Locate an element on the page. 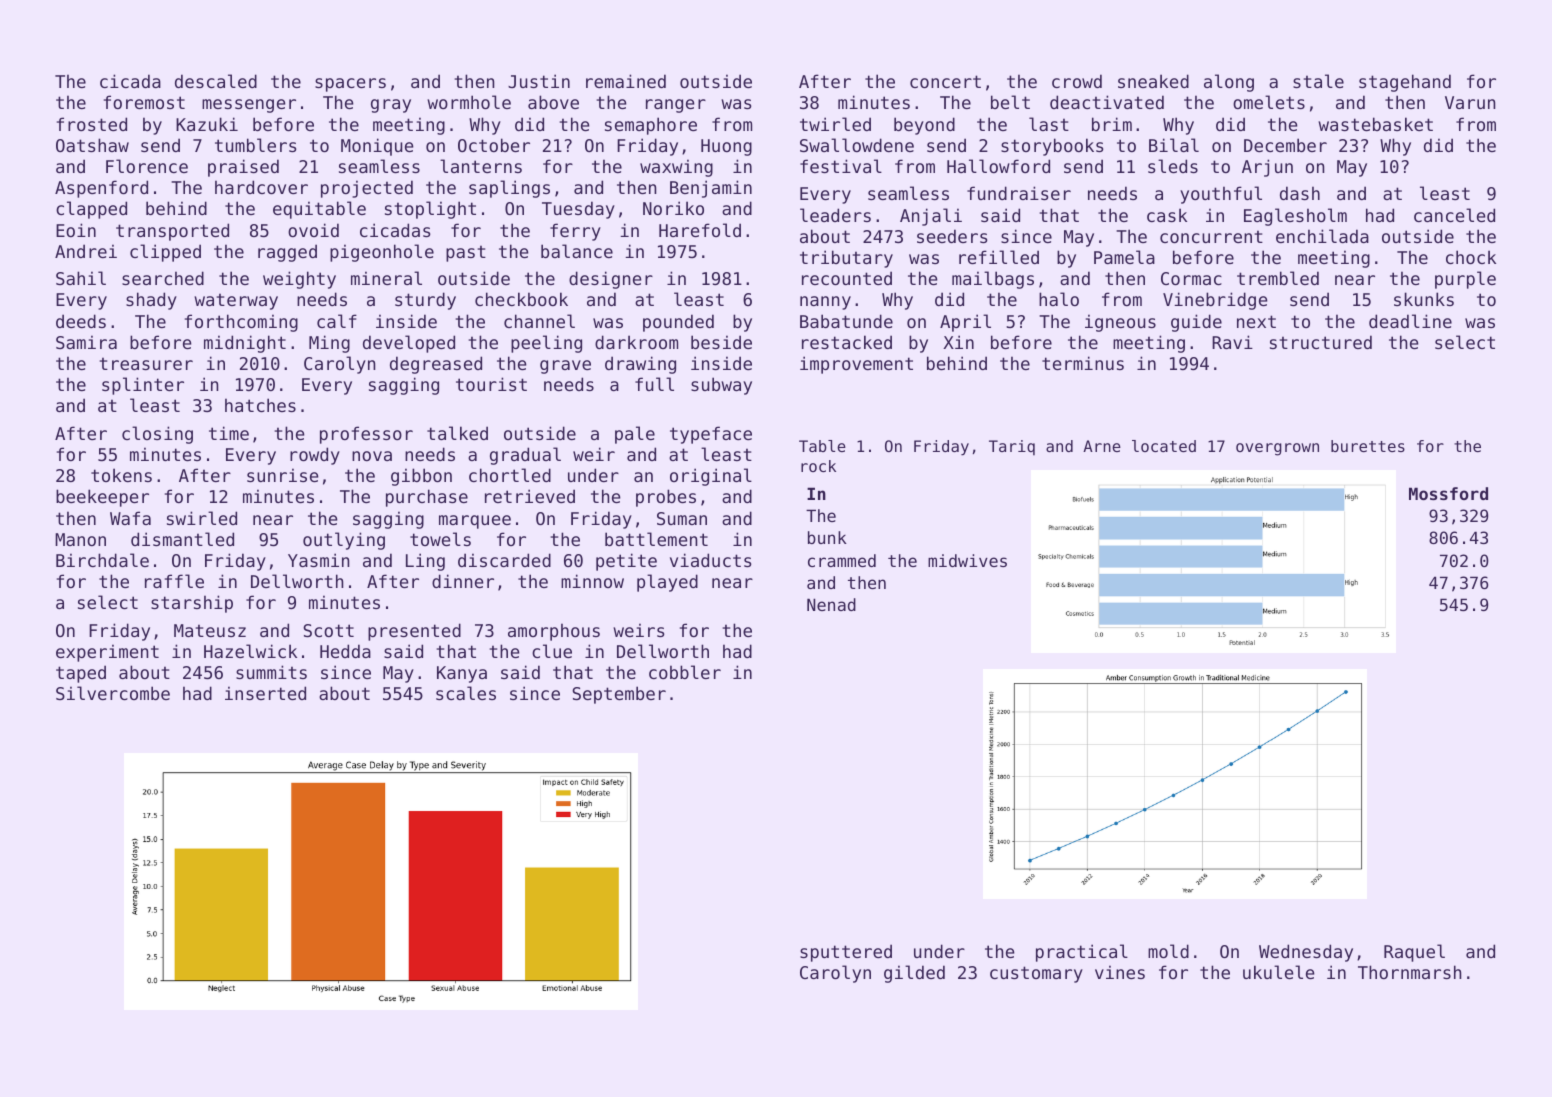 The width and height of the document is (1552, 1097). battlement is located at coordinates (656, 539).
